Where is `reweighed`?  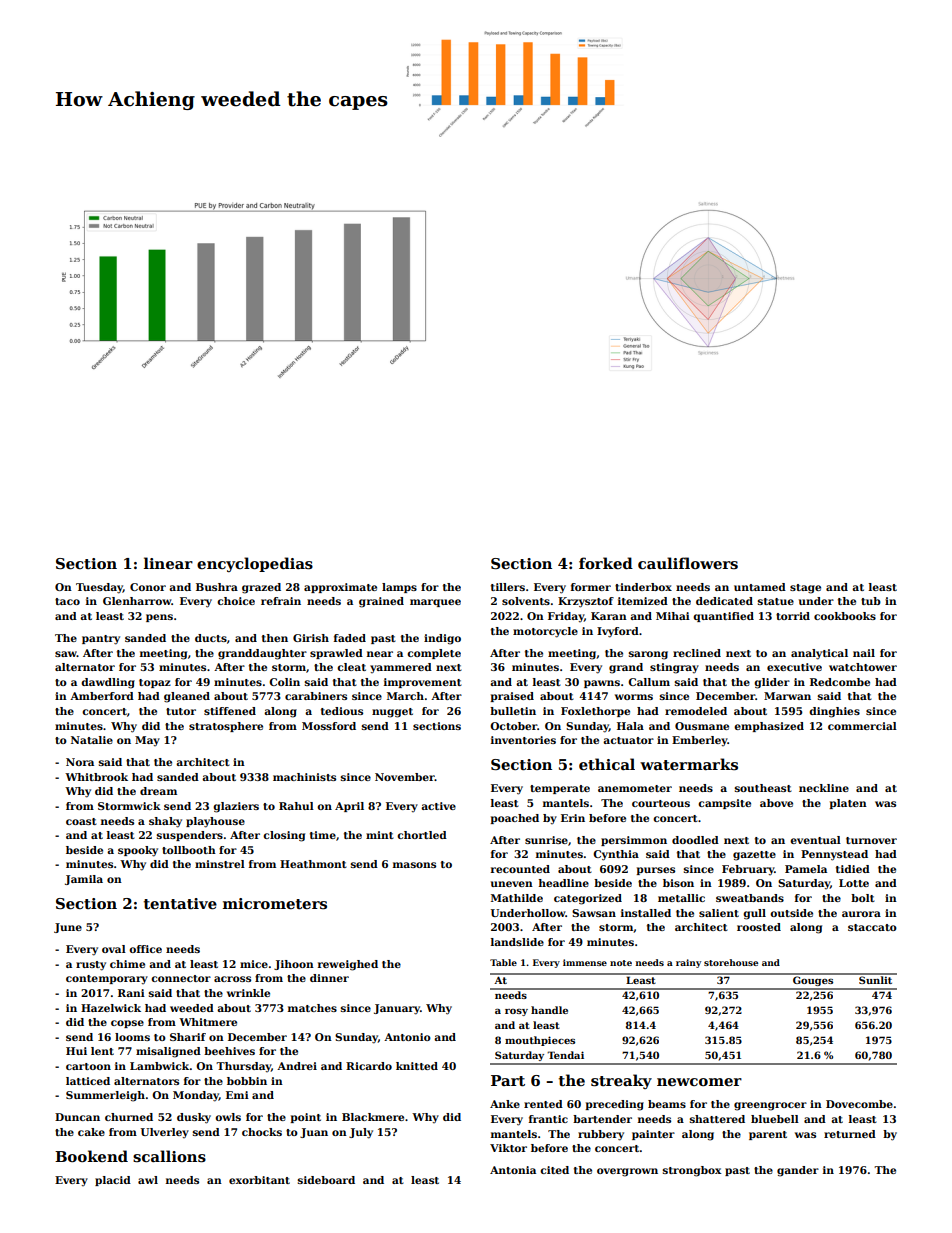 reweighed is located at coordinates (348, 965).
